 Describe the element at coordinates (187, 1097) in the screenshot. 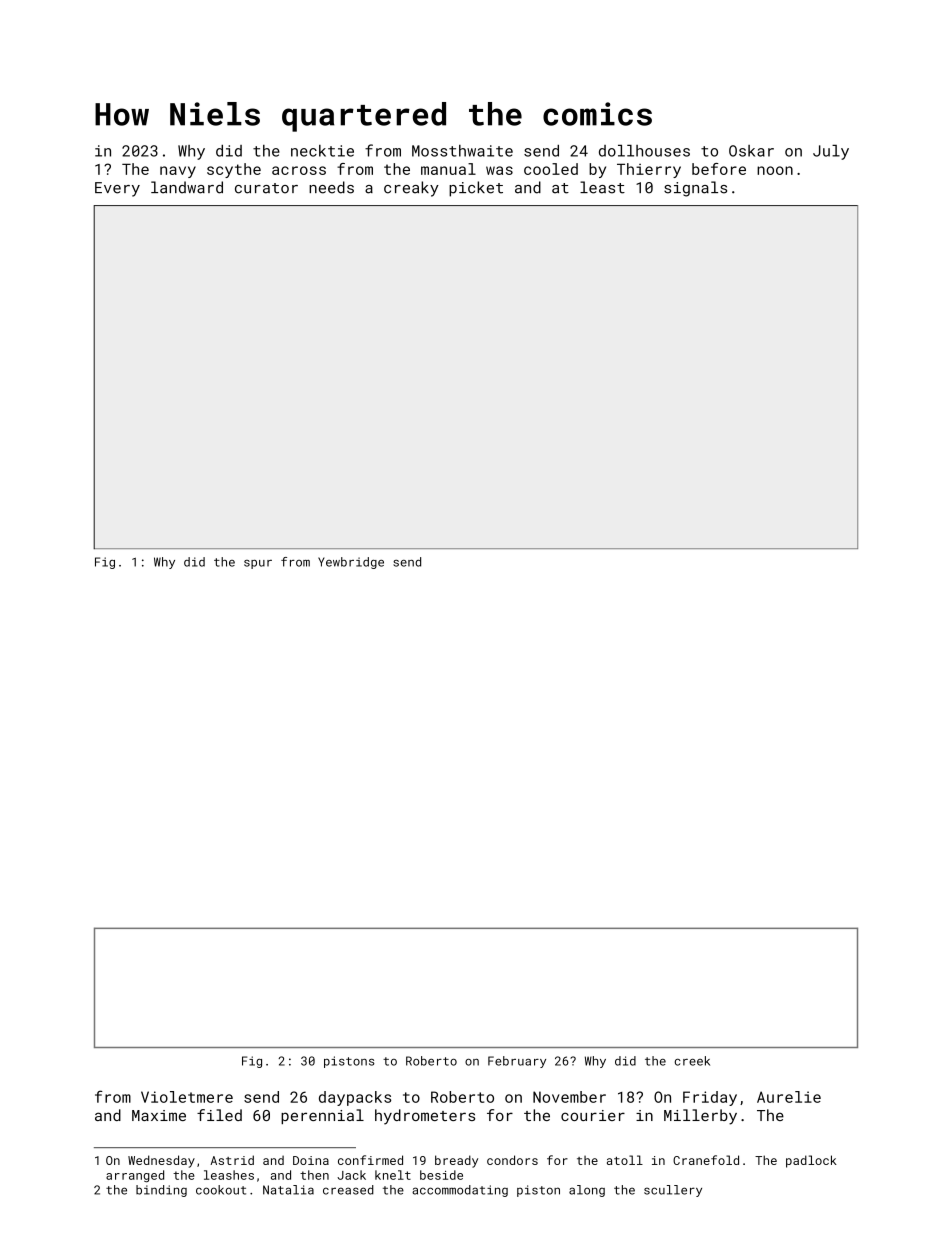

I see `Violetmere` at that location.
